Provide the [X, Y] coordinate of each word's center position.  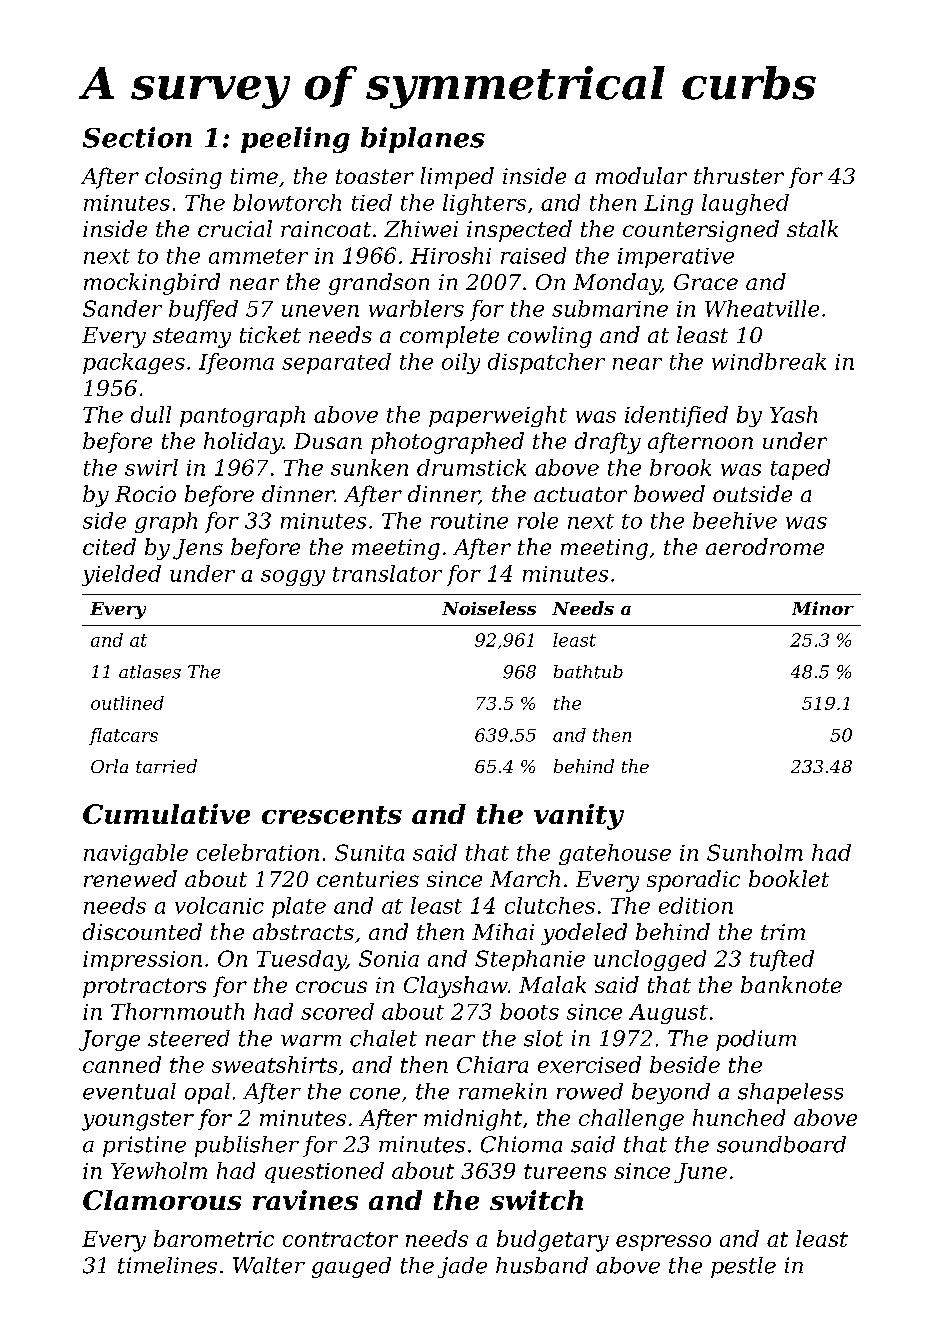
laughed [745, 204]
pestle [743, 1267]
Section [137, 137]
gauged [351, 1267]
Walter [269, 1265]
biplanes [423, 140]
